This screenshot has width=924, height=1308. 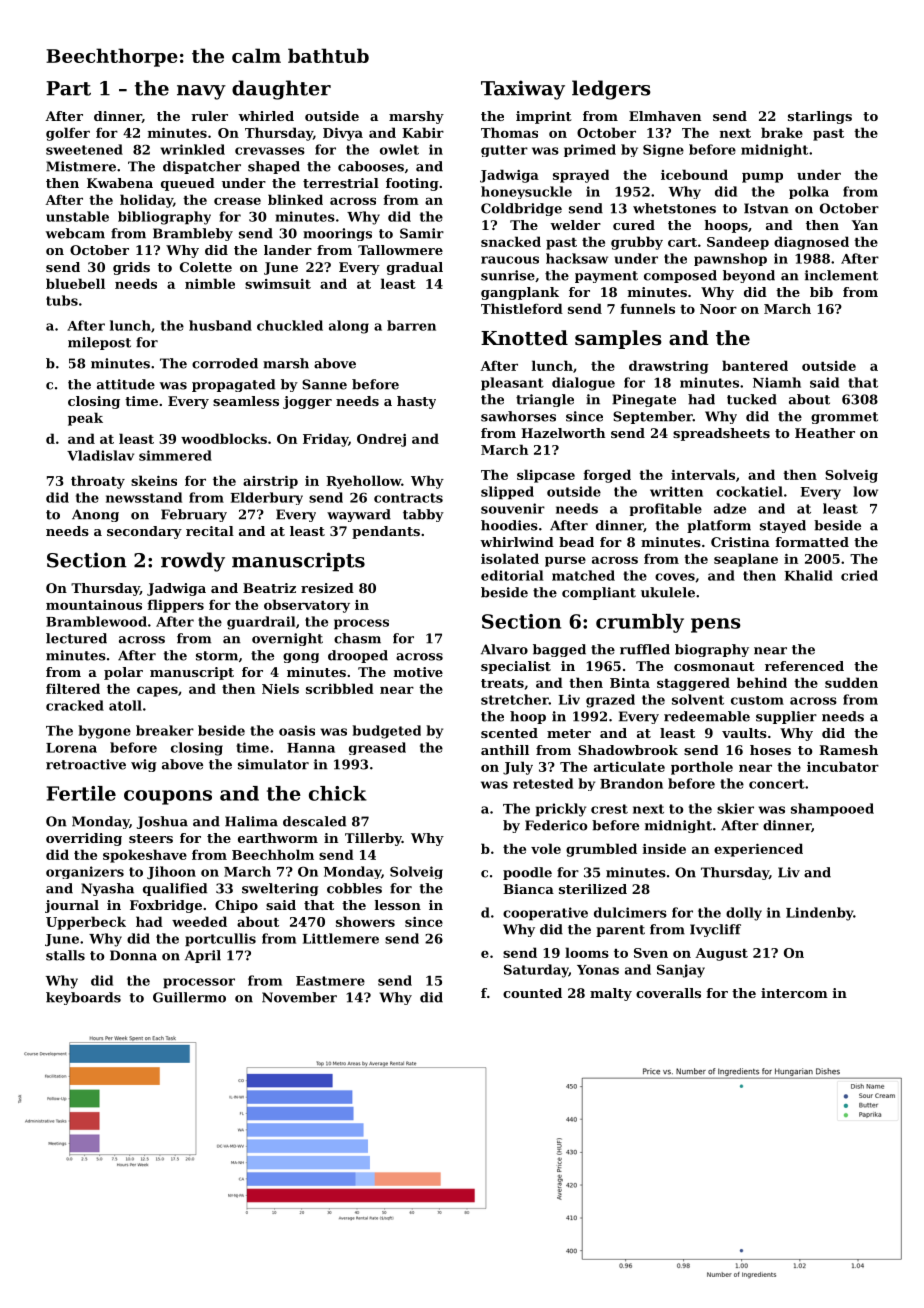 I want to click on profitable, so click(x=666, y=509).
